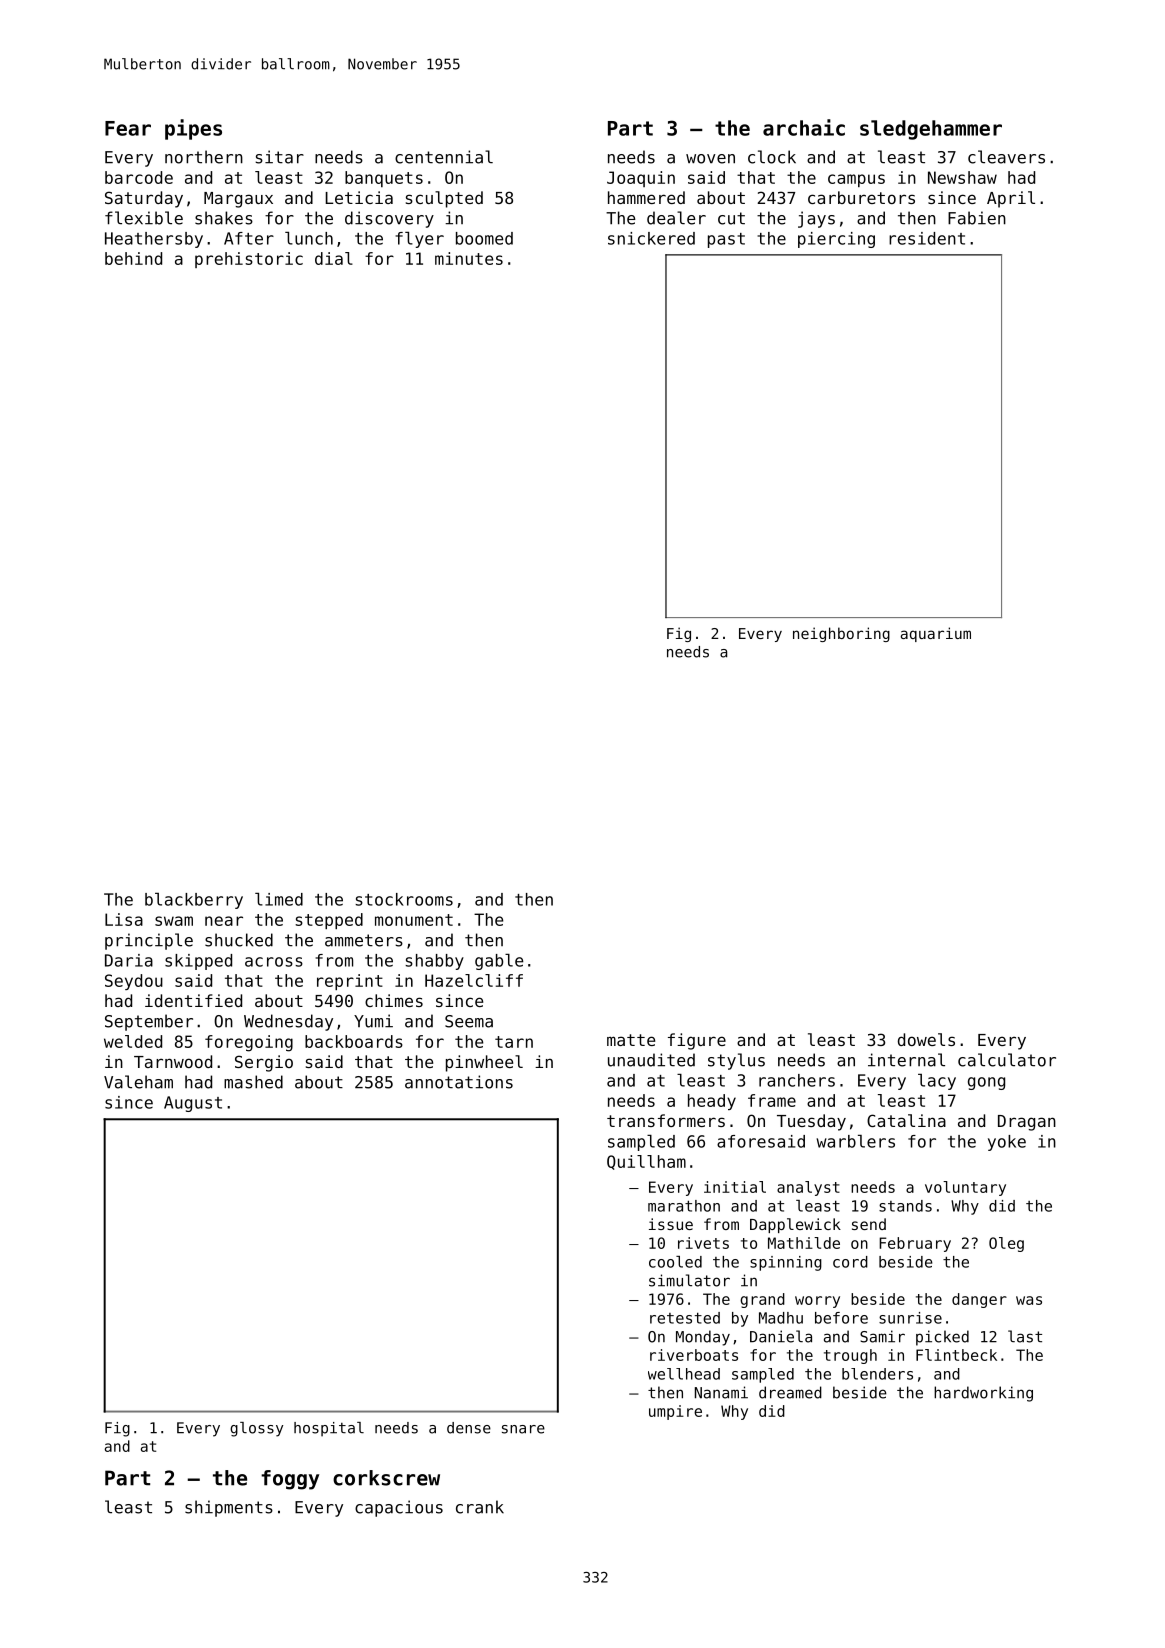  What do you see at coordinates (444, 157) in the screenshot?
I see `centennial` at bounding box center [444, 157].
